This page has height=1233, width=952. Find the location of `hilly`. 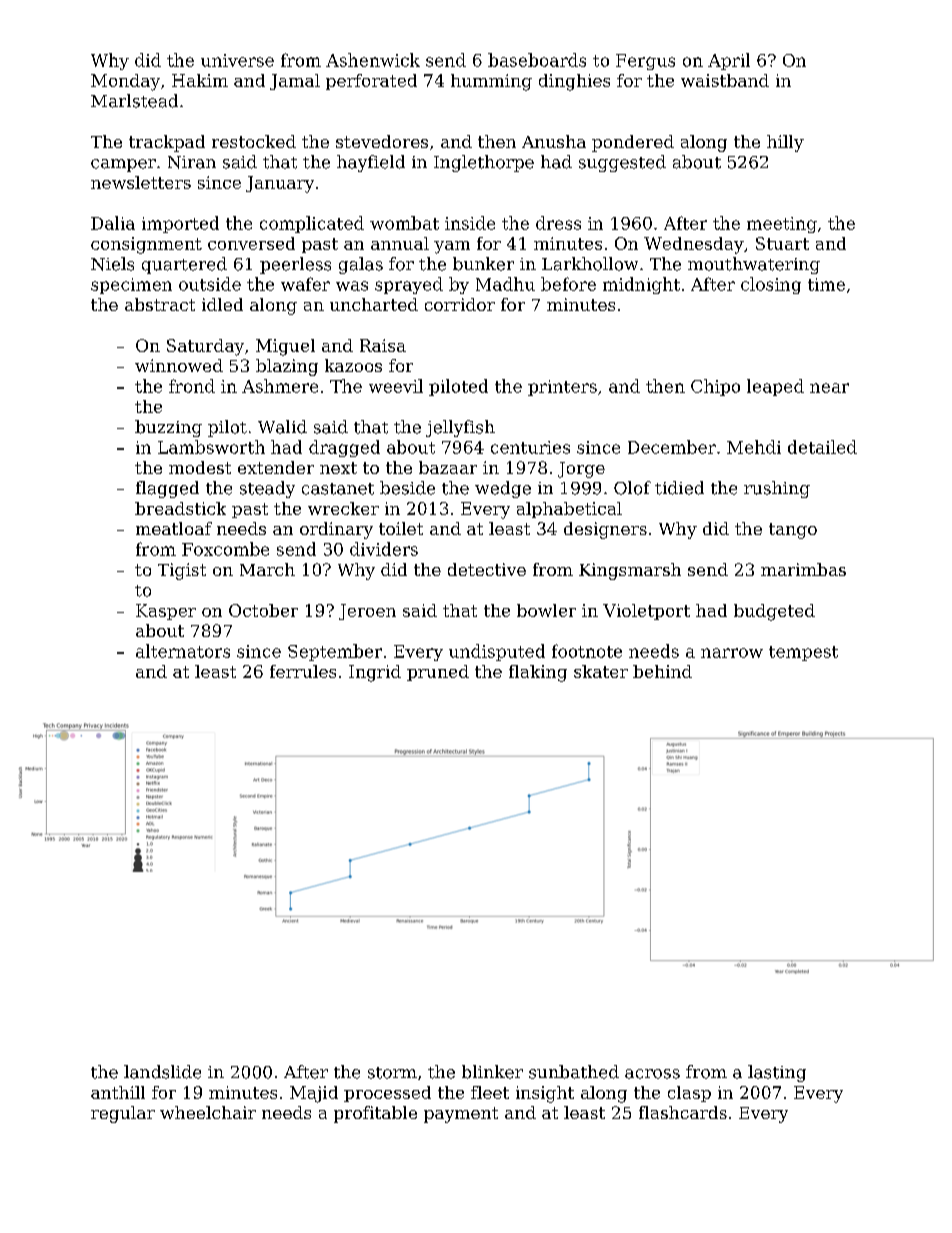

hilly is located at coordinates (785, 143).
